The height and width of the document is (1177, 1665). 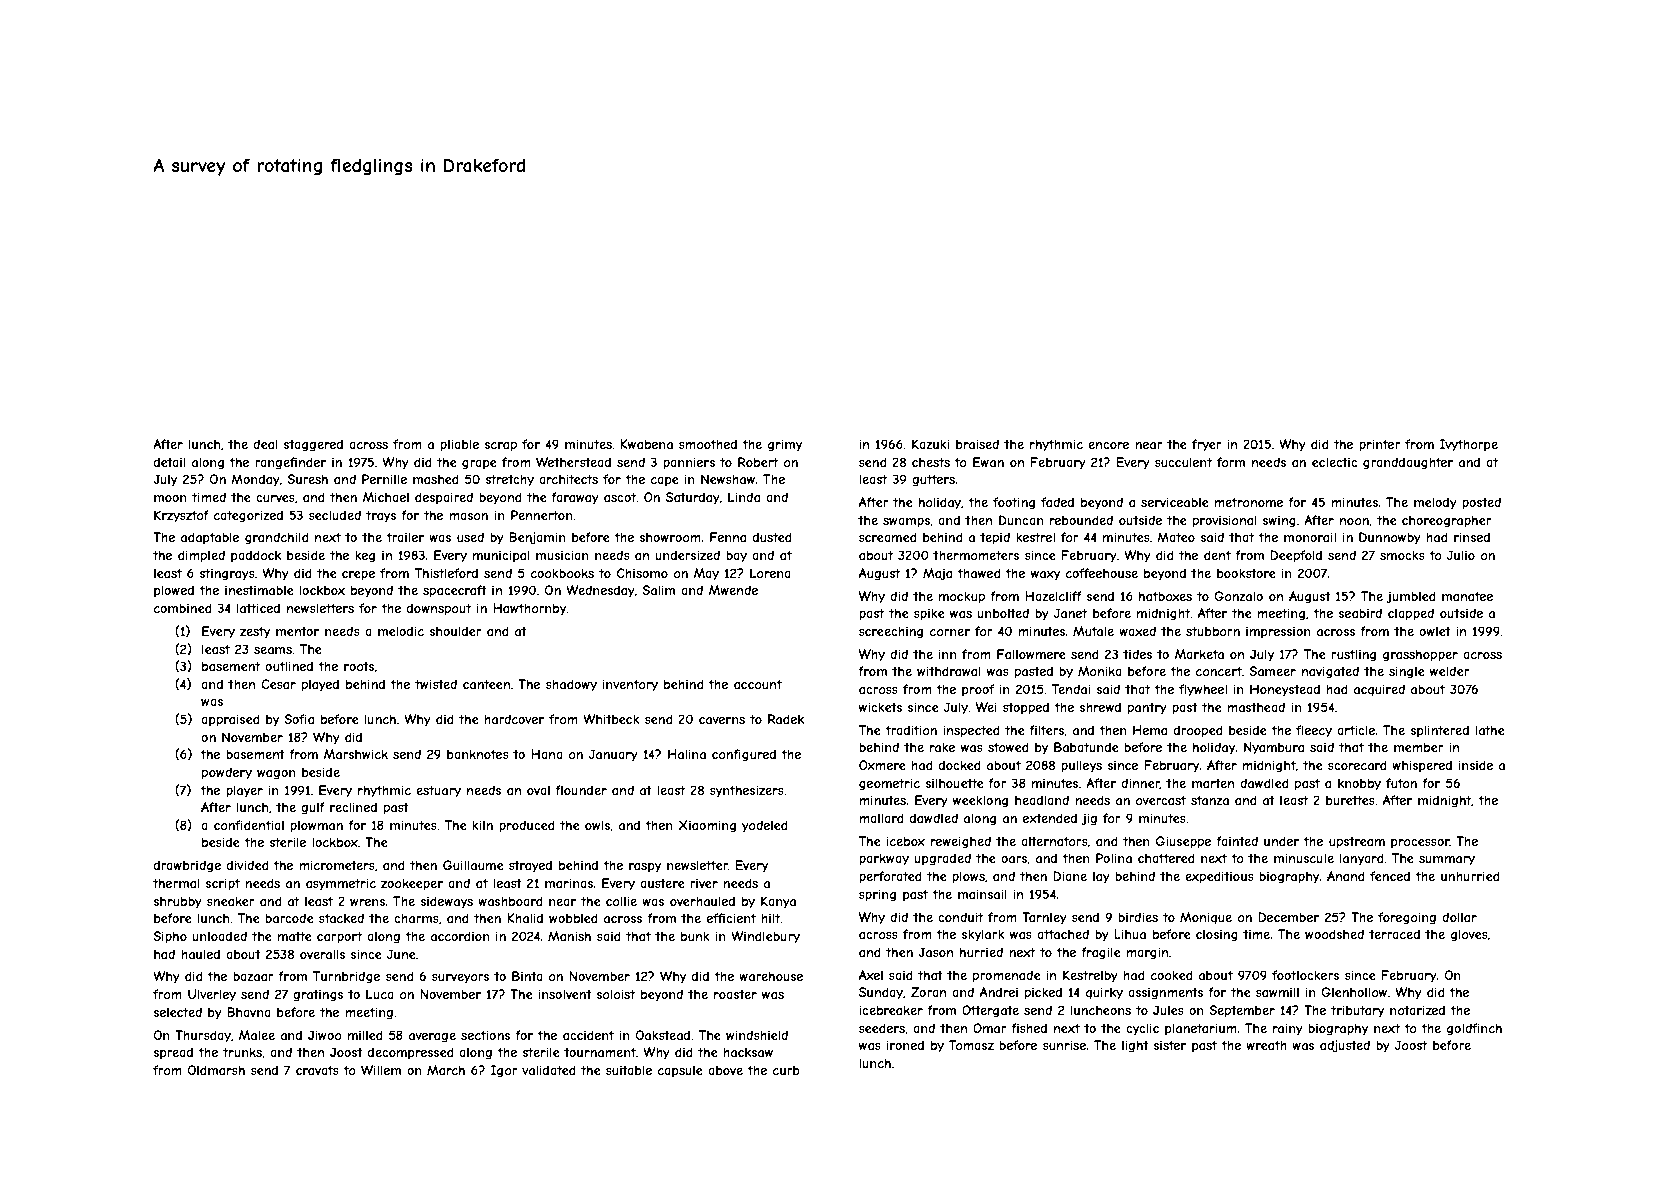 What do you see at coordinates (600, 591) in the document?
I see `Wednesday` at bounding box center [600, 591].
